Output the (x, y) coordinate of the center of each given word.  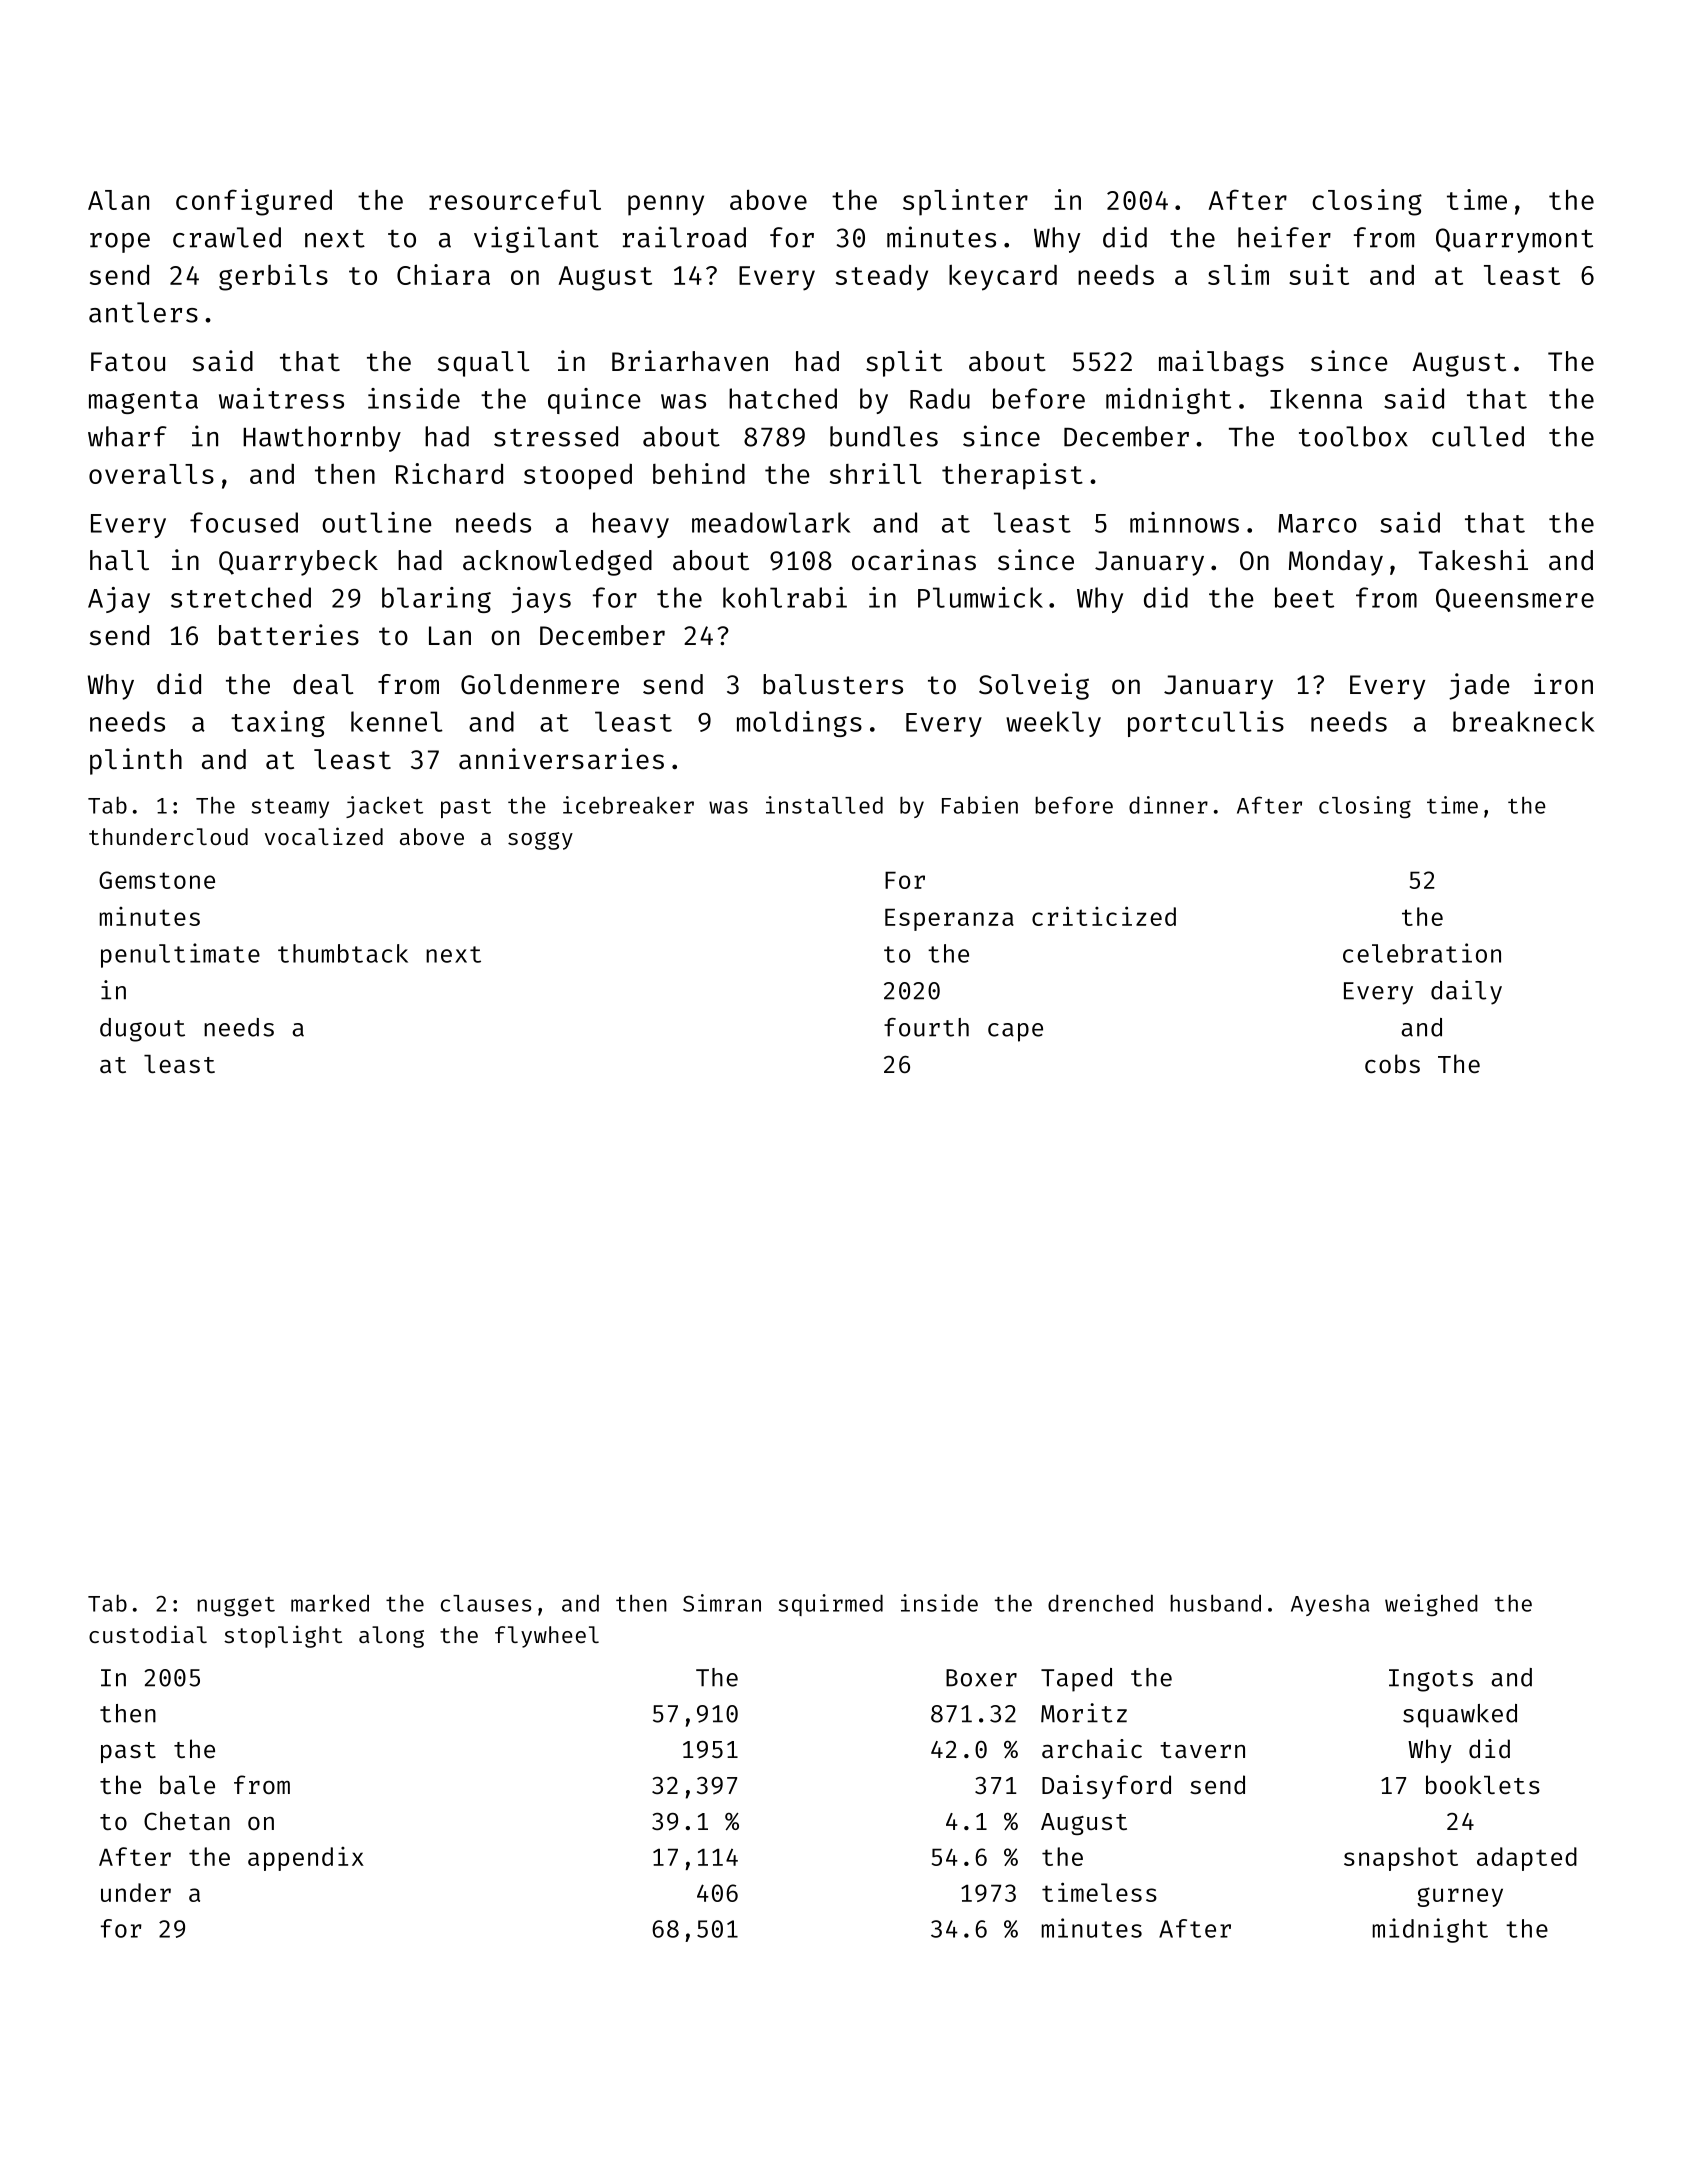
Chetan (187, 1820)
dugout (142, 1030)
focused (244, 522)
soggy (540, 841)
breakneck (1524, 721)
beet (1304, 597)
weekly (1053, 724)
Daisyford (1106, 1787)
